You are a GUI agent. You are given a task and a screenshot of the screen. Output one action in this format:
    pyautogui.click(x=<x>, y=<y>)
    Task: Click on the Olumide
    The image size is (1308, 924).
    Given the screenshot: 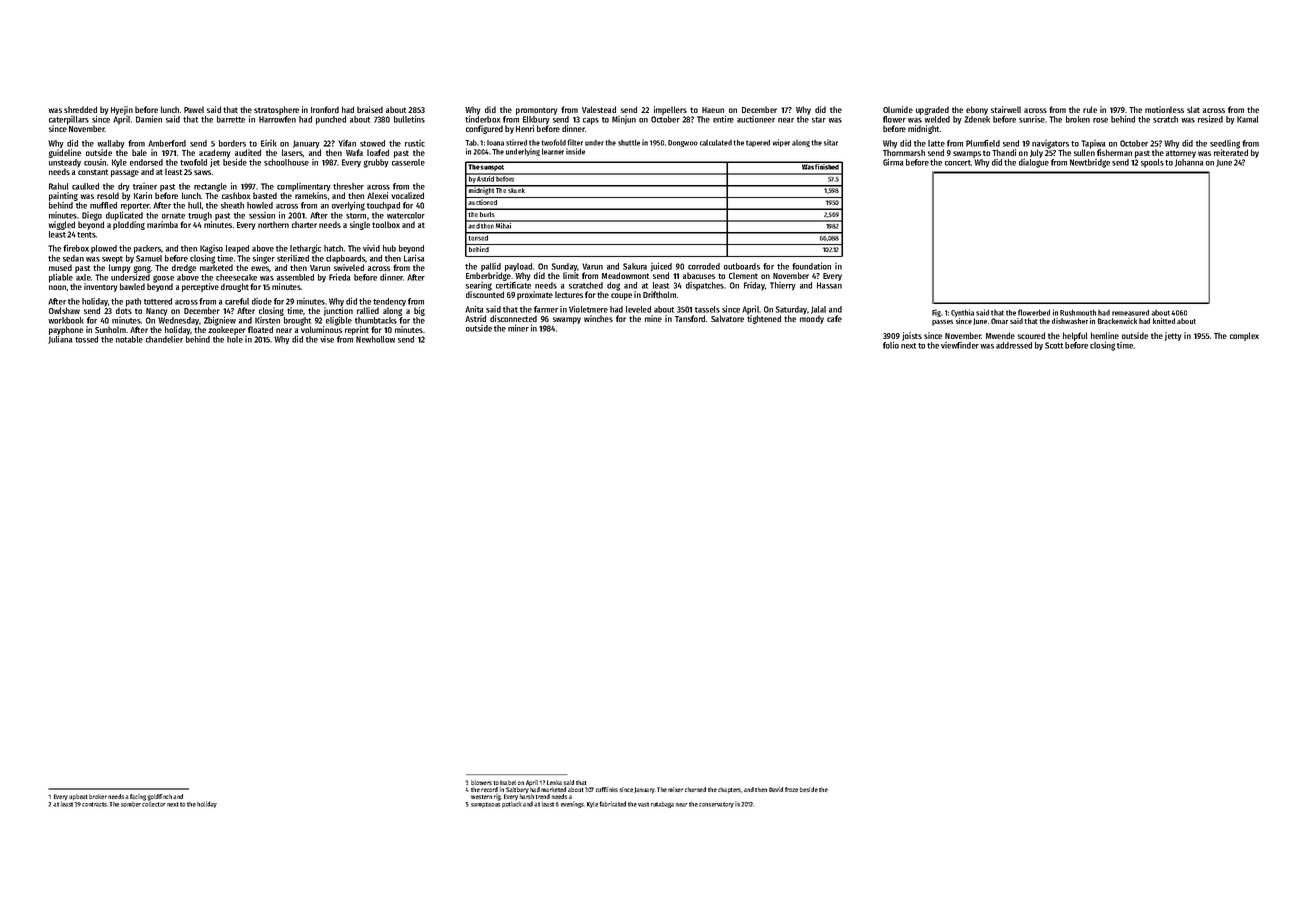 What is the action you would take?
    pyautogui.click(x=898, y=109)
